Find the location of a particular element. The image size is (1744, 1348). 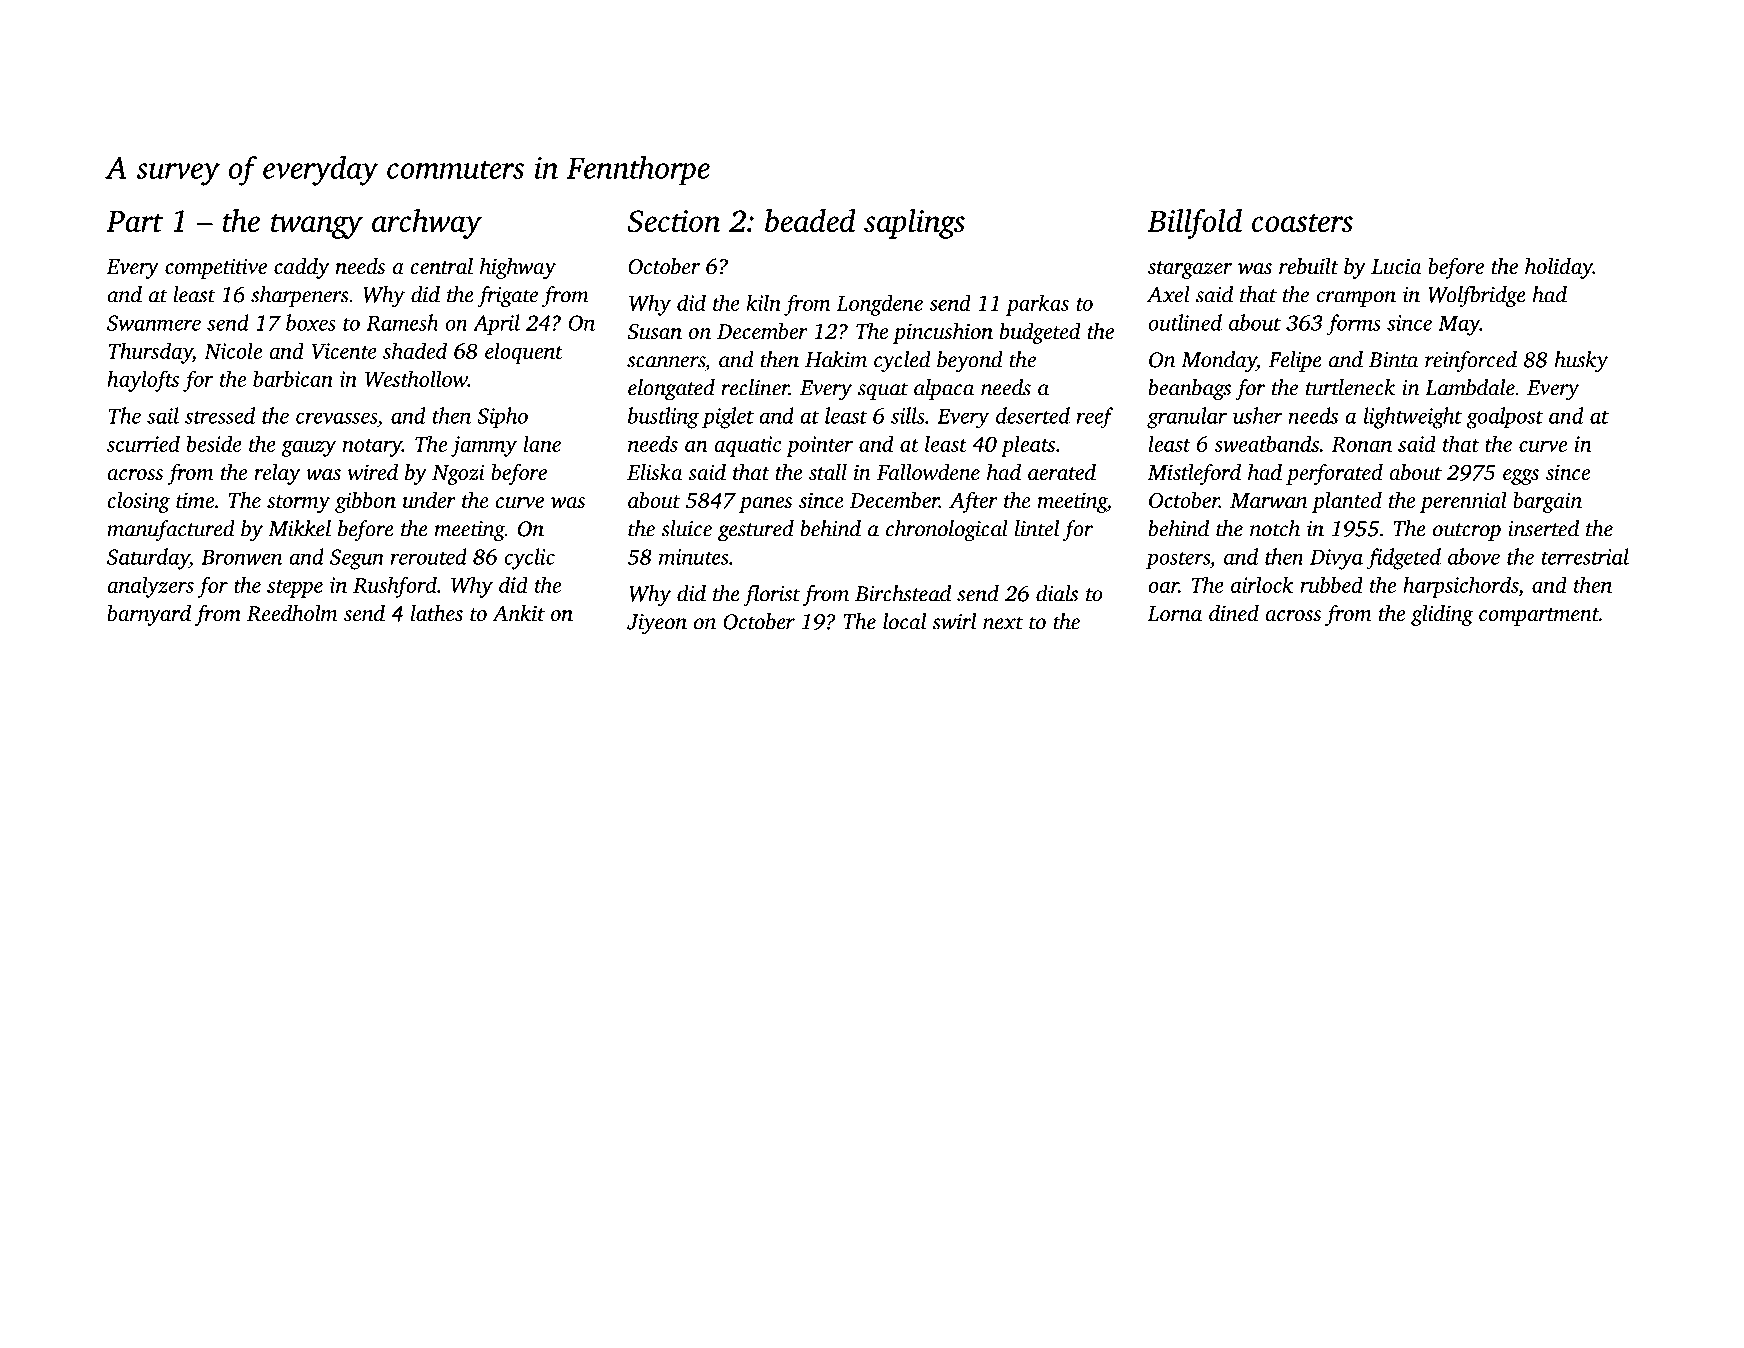

Section is located at coordinates (674, 221).
